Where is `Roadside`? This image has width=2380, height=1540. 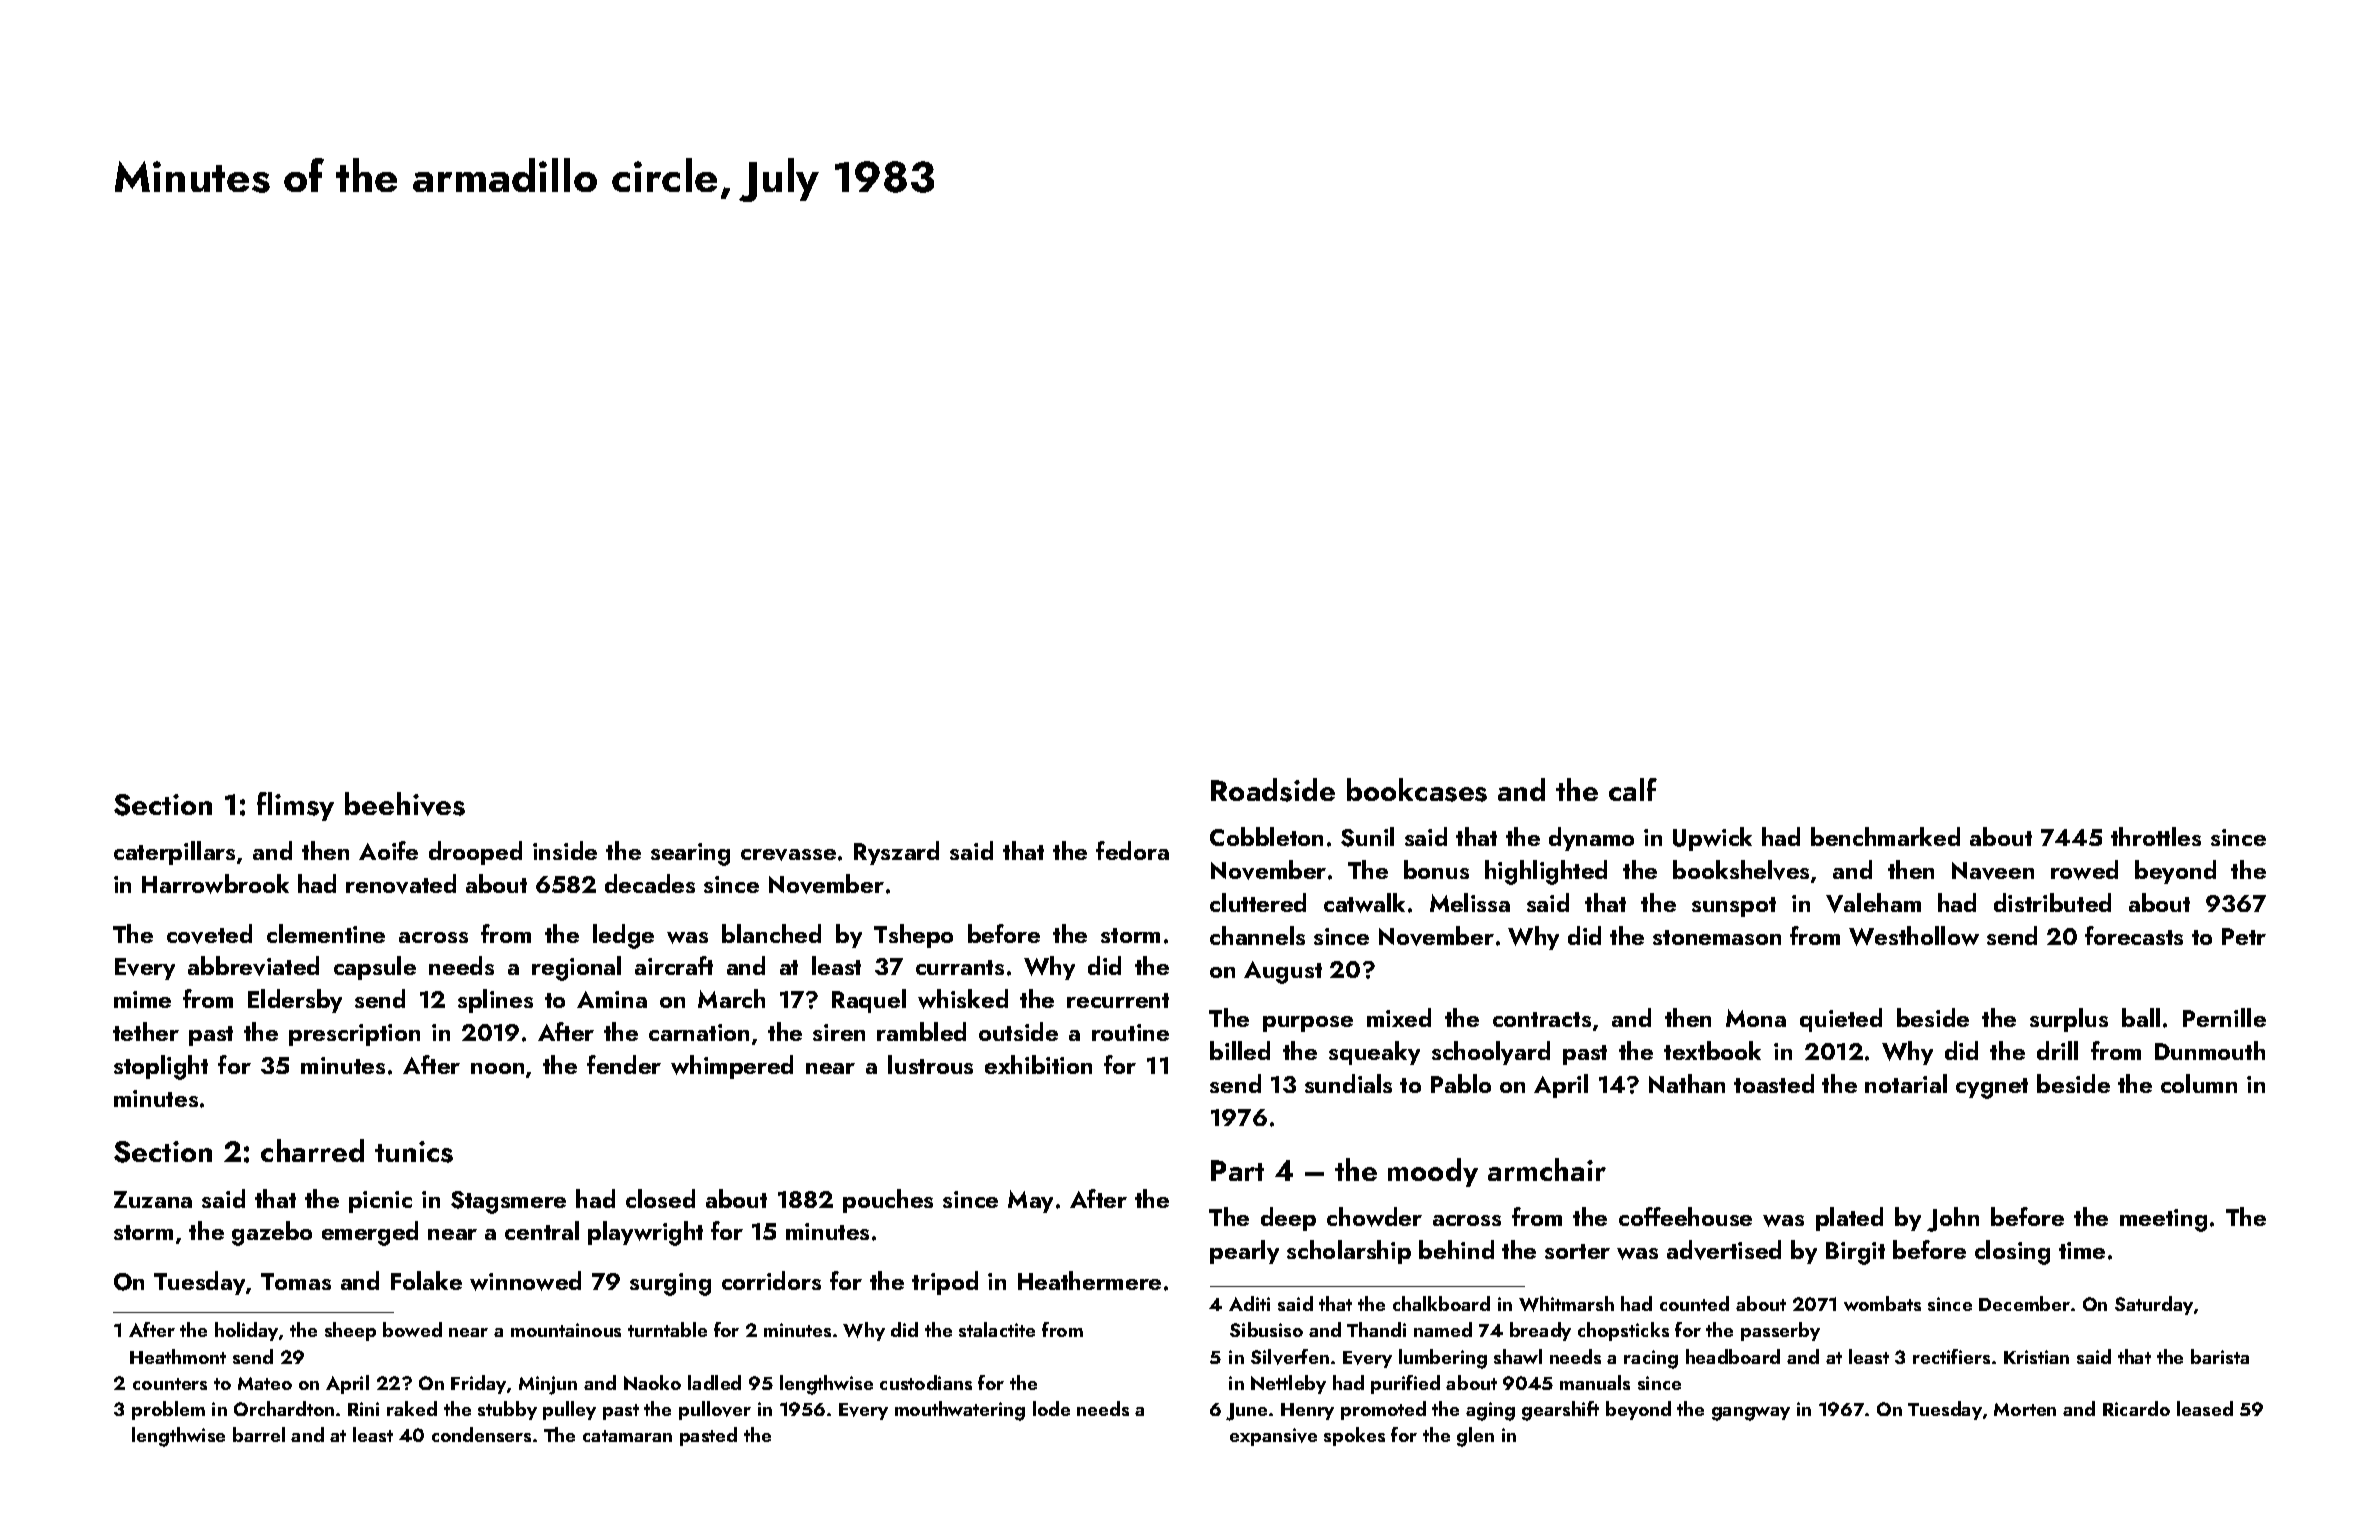 Roadside is located at coordinates (1273, 790).
